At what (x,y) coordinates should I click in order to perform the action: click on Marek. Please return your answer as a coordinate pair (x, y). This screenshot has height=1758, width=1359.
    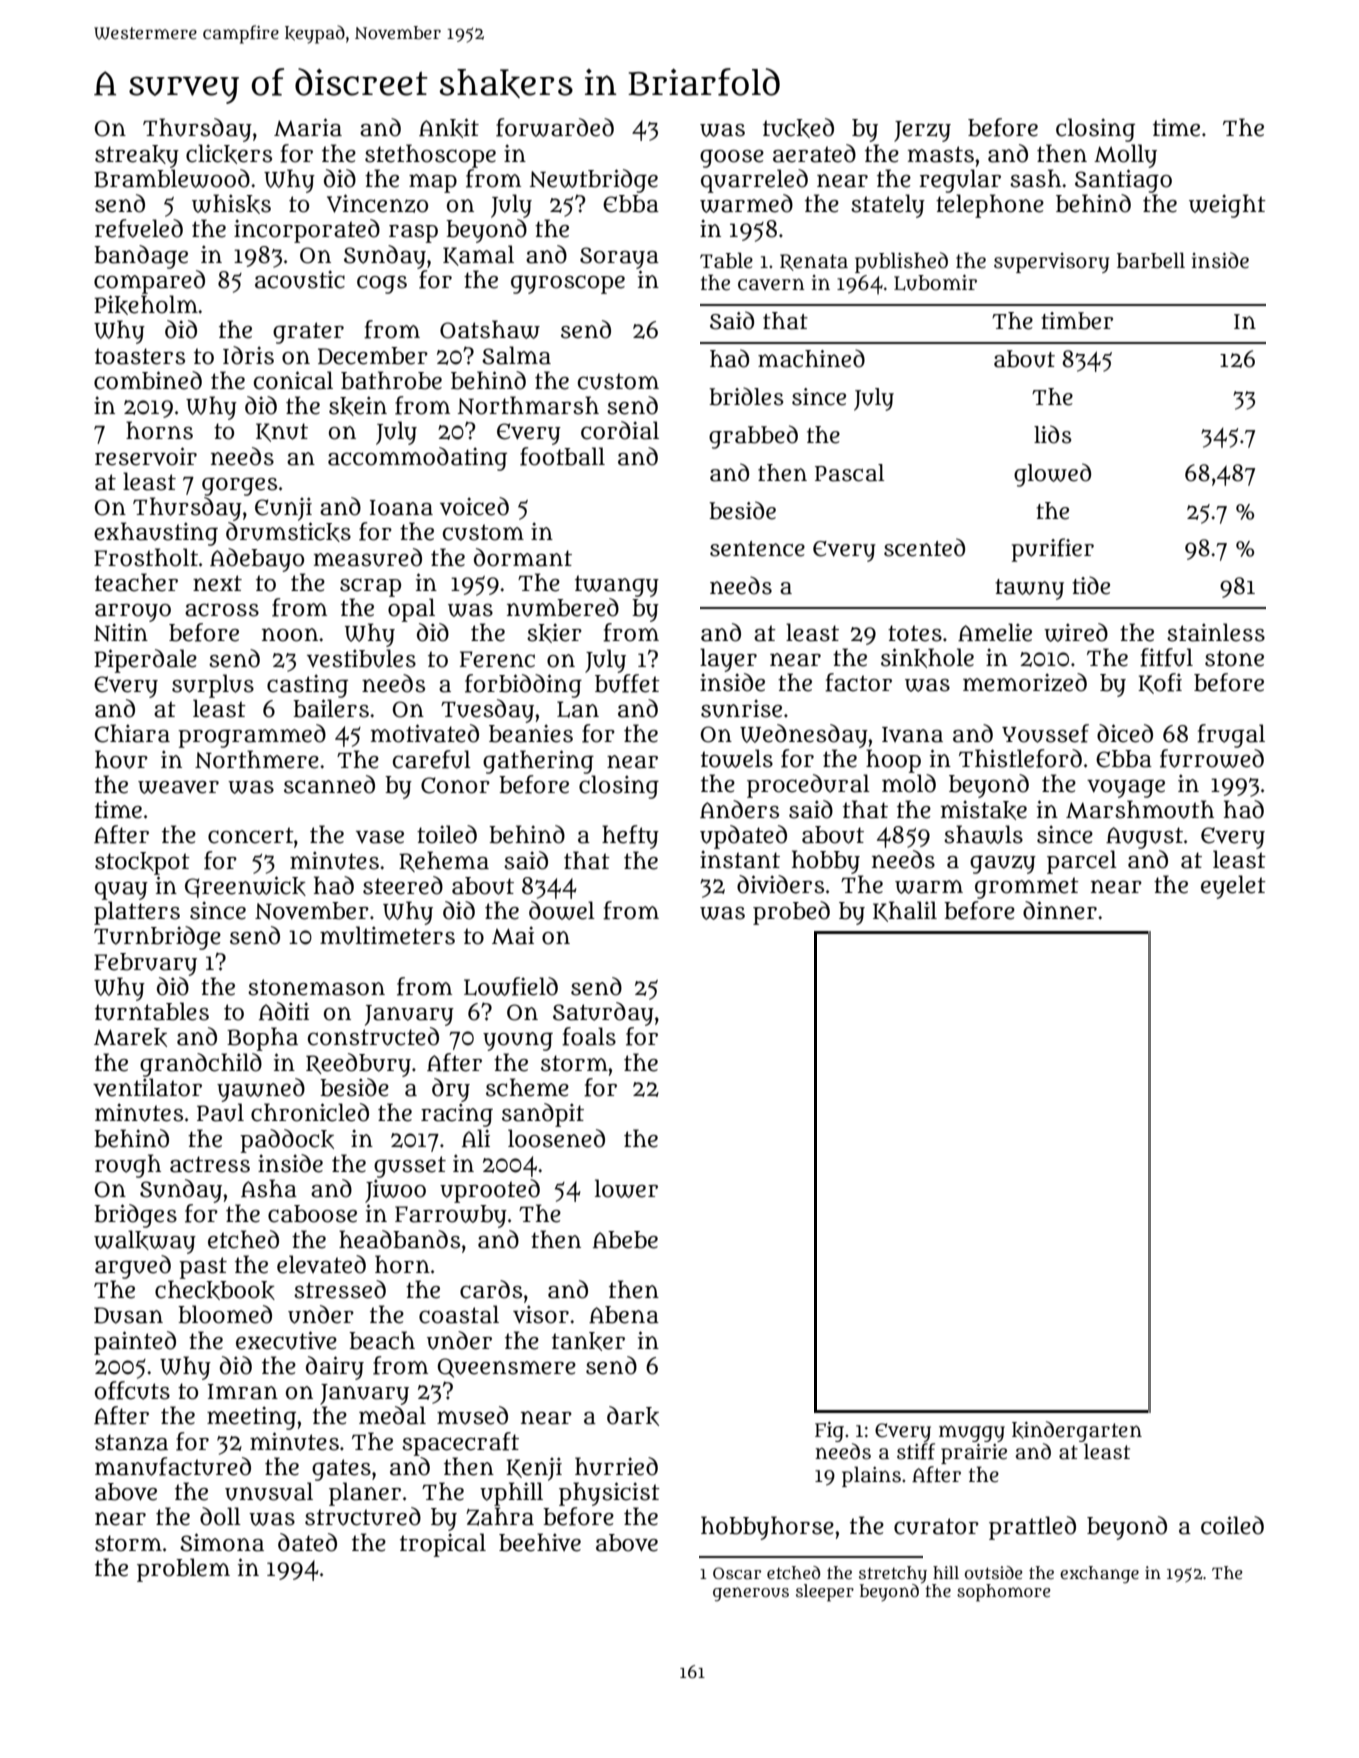
    Looking at the image, I should click on (130, 1037).
